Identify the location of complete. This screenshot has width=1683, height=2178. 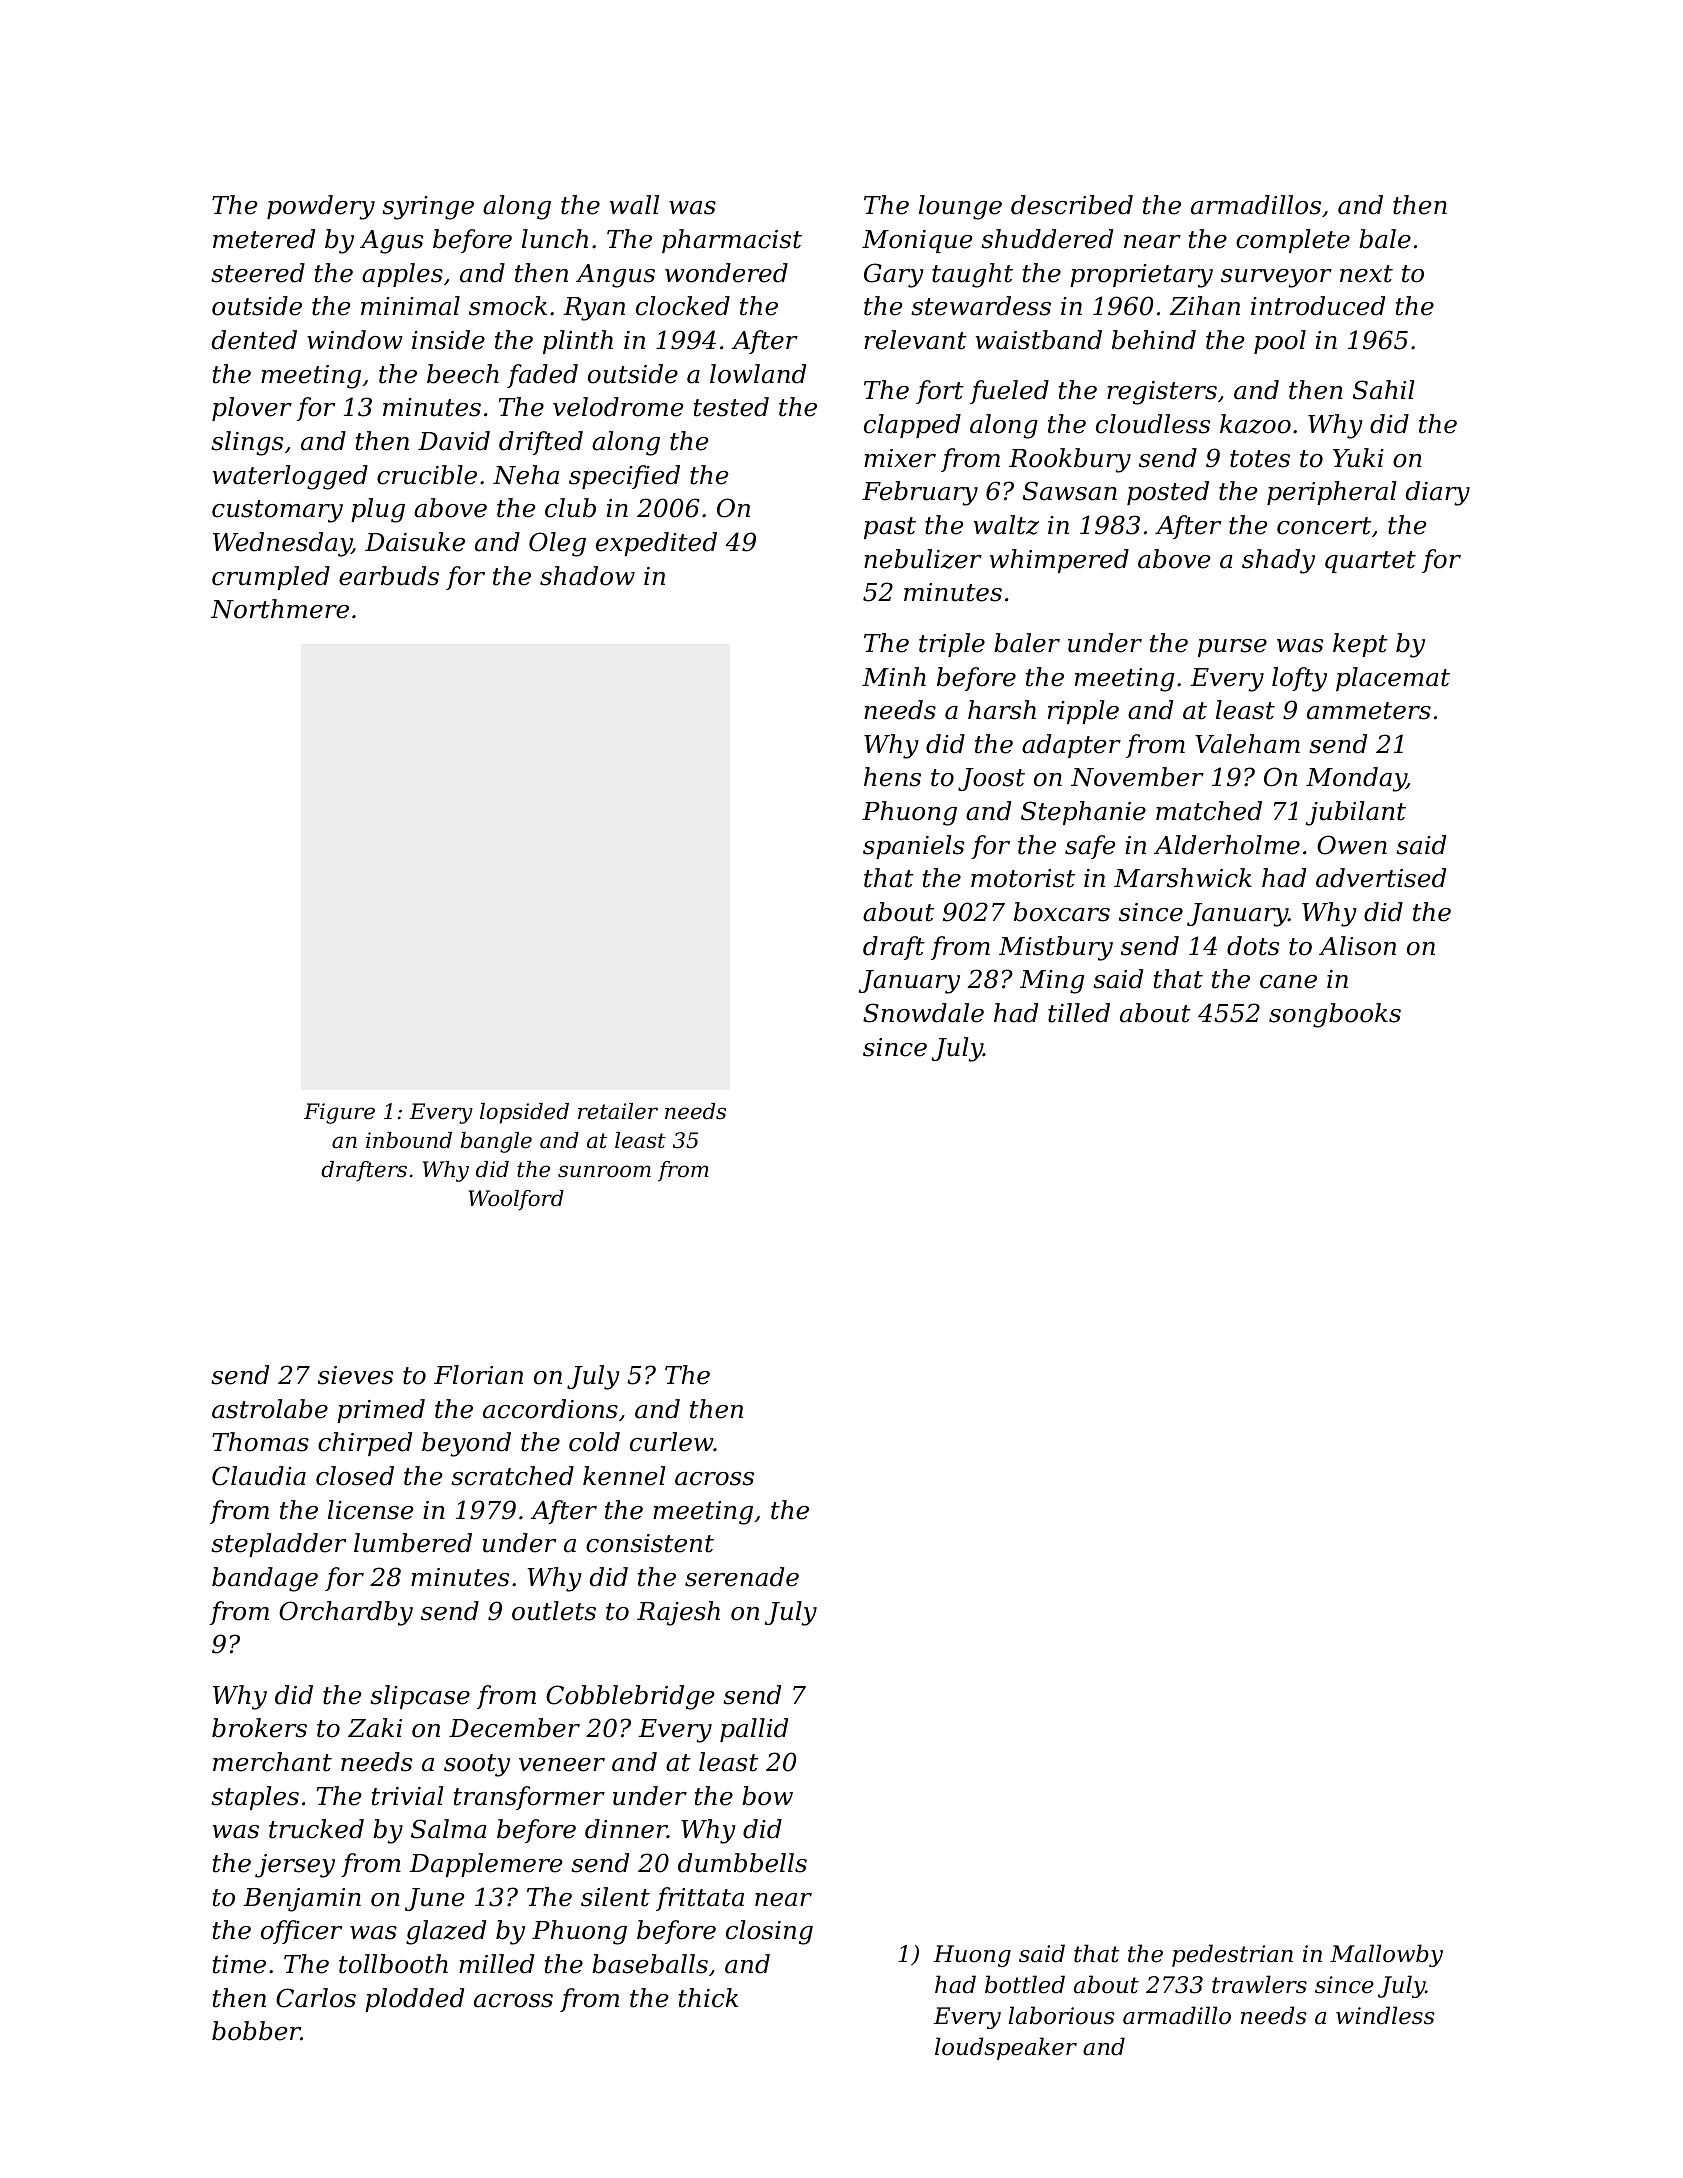
(1293, 241).
